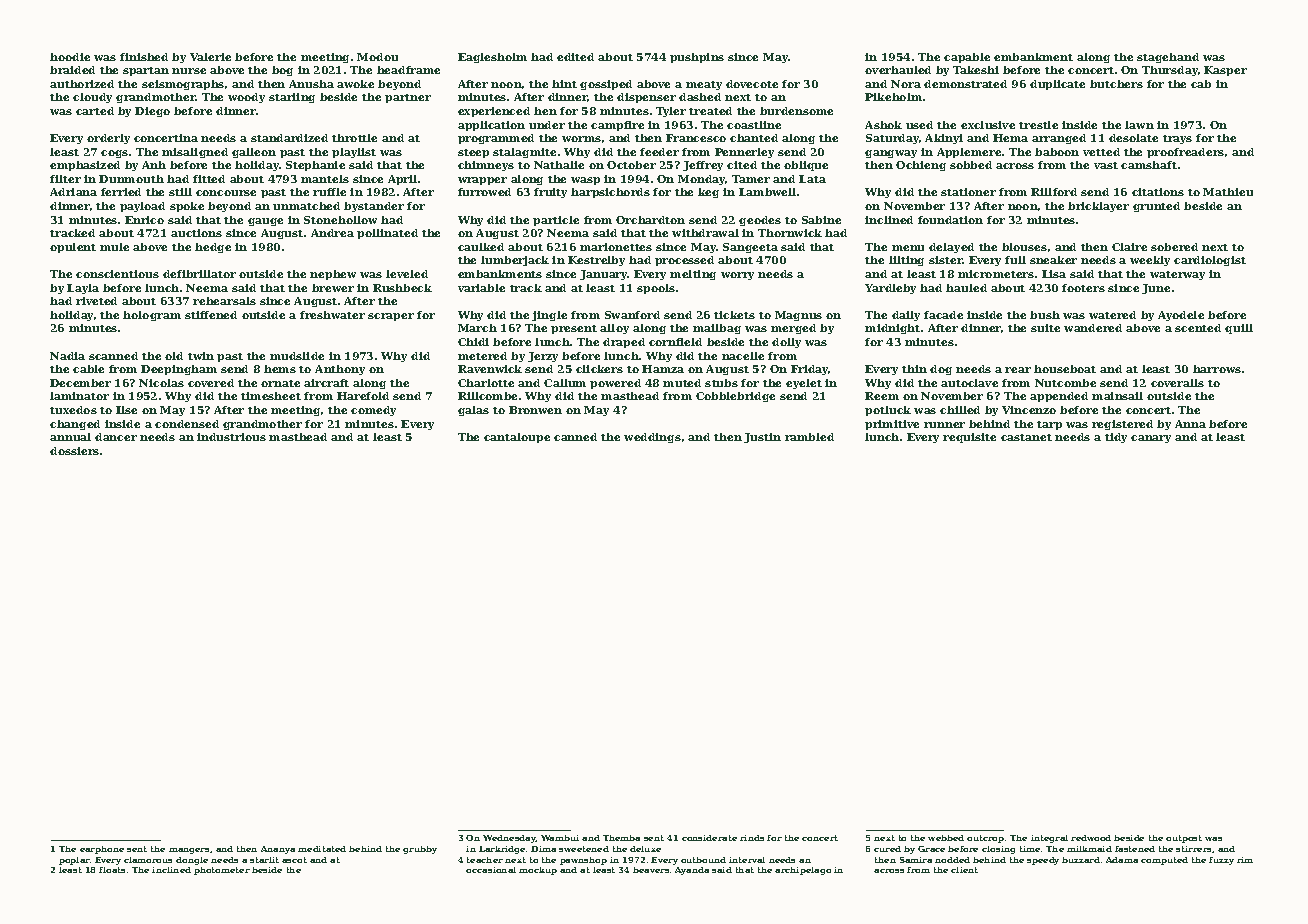 The width and height of the screenshot is (1308, 924). Describe the element at coordinates (1168, 58) in the screenshot. I see `stagehand` at that location.
